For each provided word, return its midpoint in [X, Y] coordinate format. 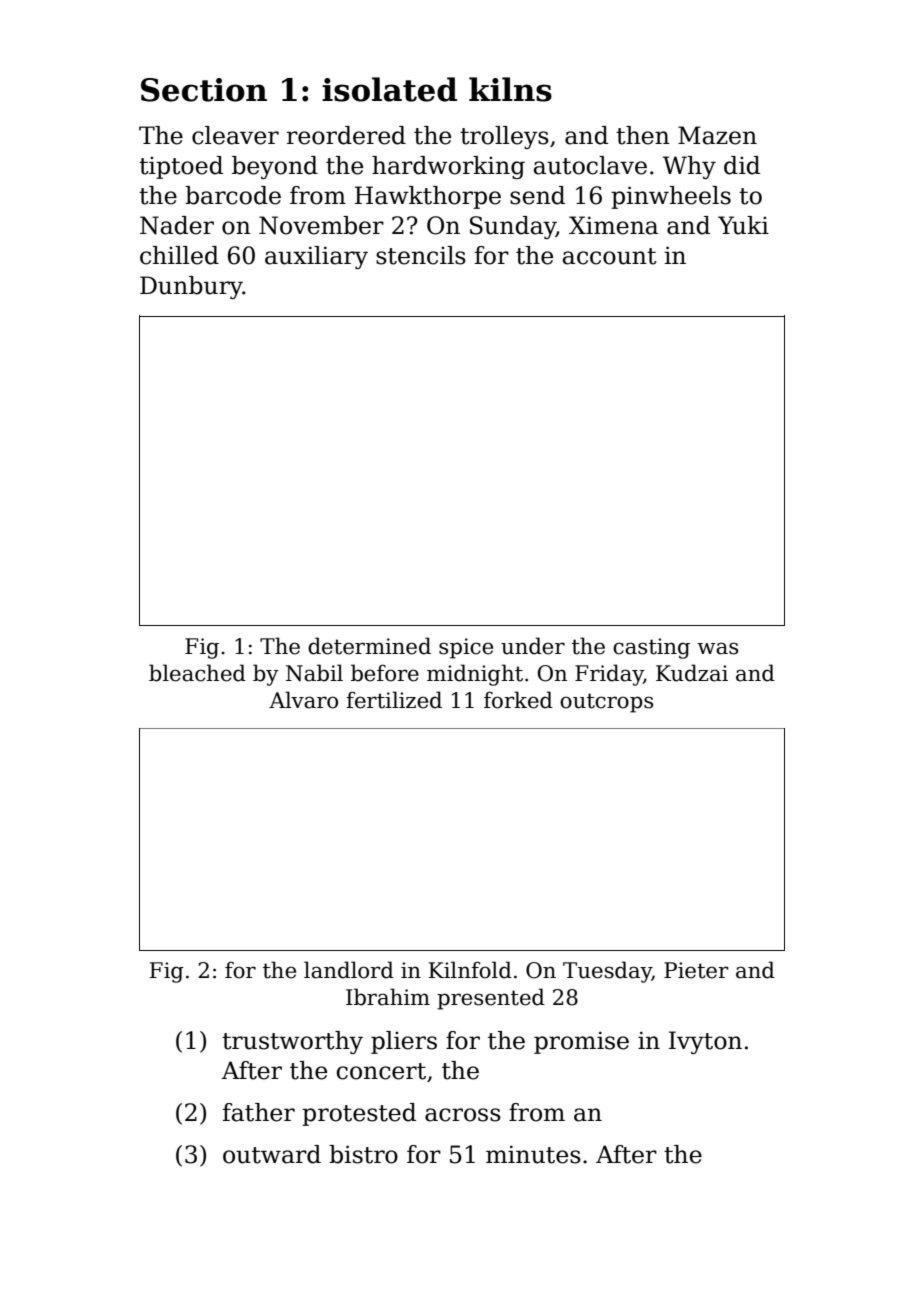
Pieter [696, 970]
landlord [349, 970]
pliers [404, 1042]
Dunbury [191, 287]
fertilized [394, 700]
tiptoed [181, 167]
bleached [197, 673]
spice [466, 648]
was [717, 648]
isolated [389, 89]
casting [651, 648]
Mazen [717, 135]
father [259, 1112]
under [533, 646]
